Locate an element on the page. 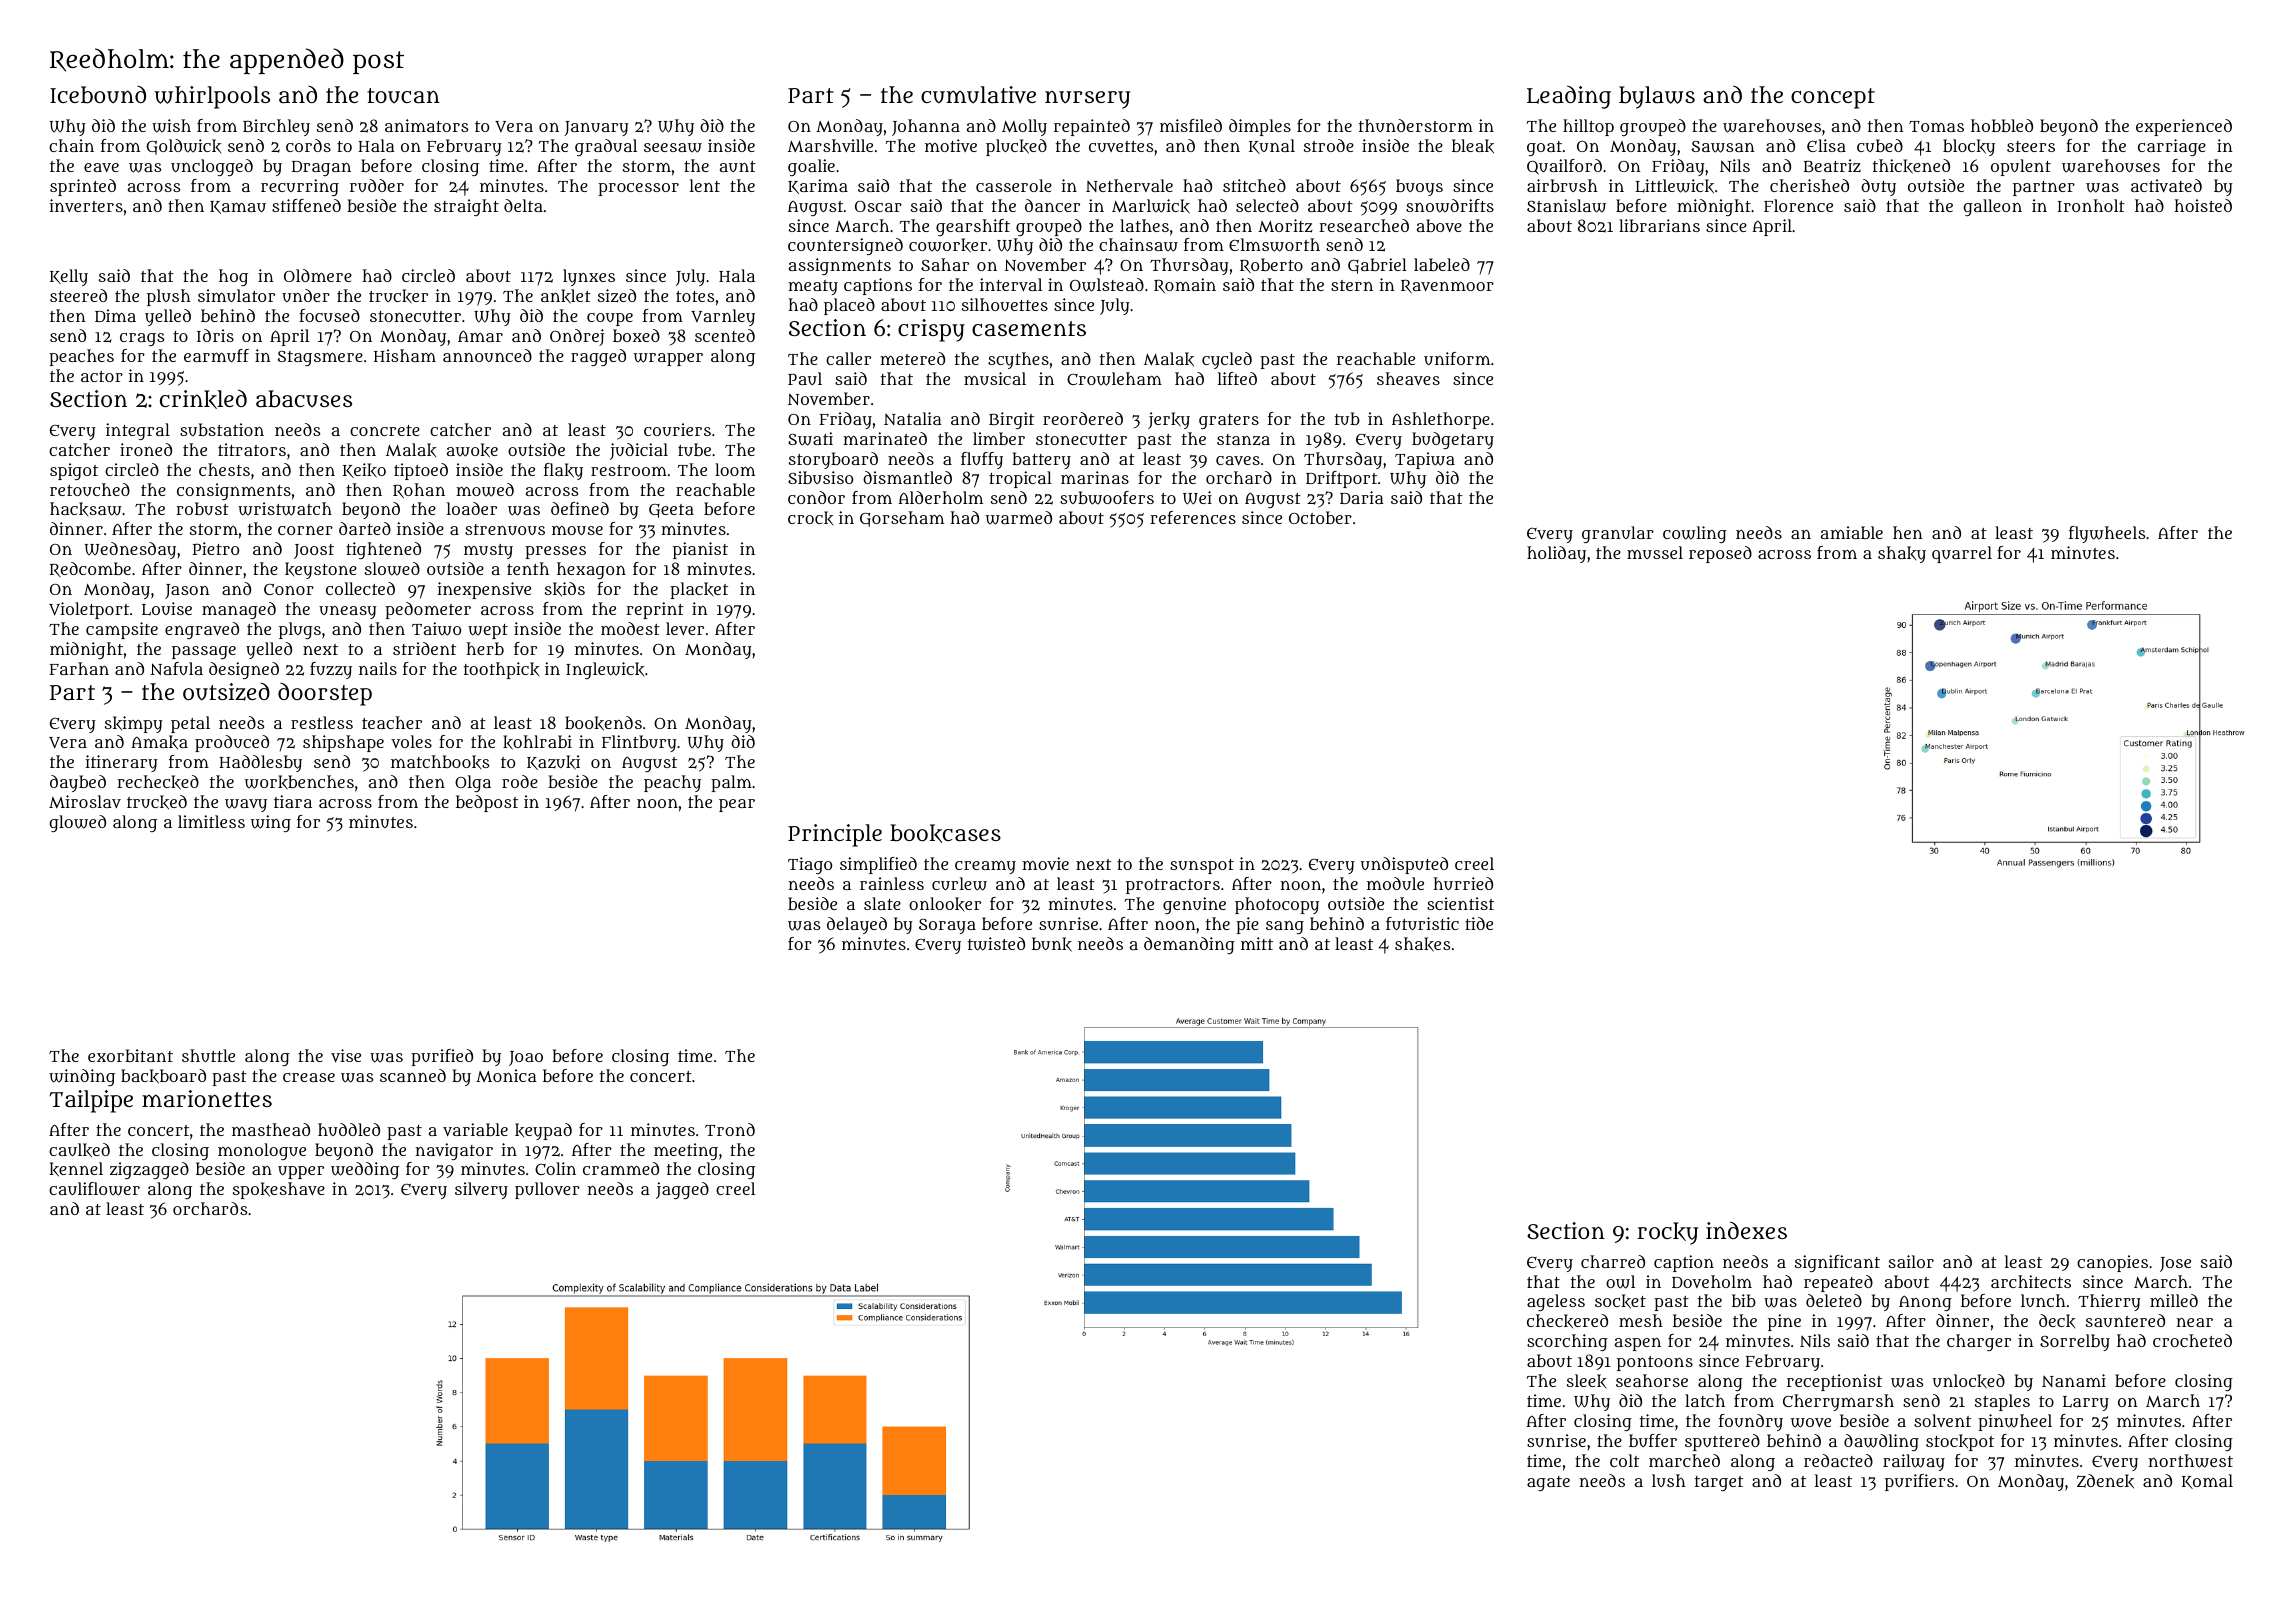 This image has width=2282, height=1614. pullover is located at coordinates (547, 1190).
